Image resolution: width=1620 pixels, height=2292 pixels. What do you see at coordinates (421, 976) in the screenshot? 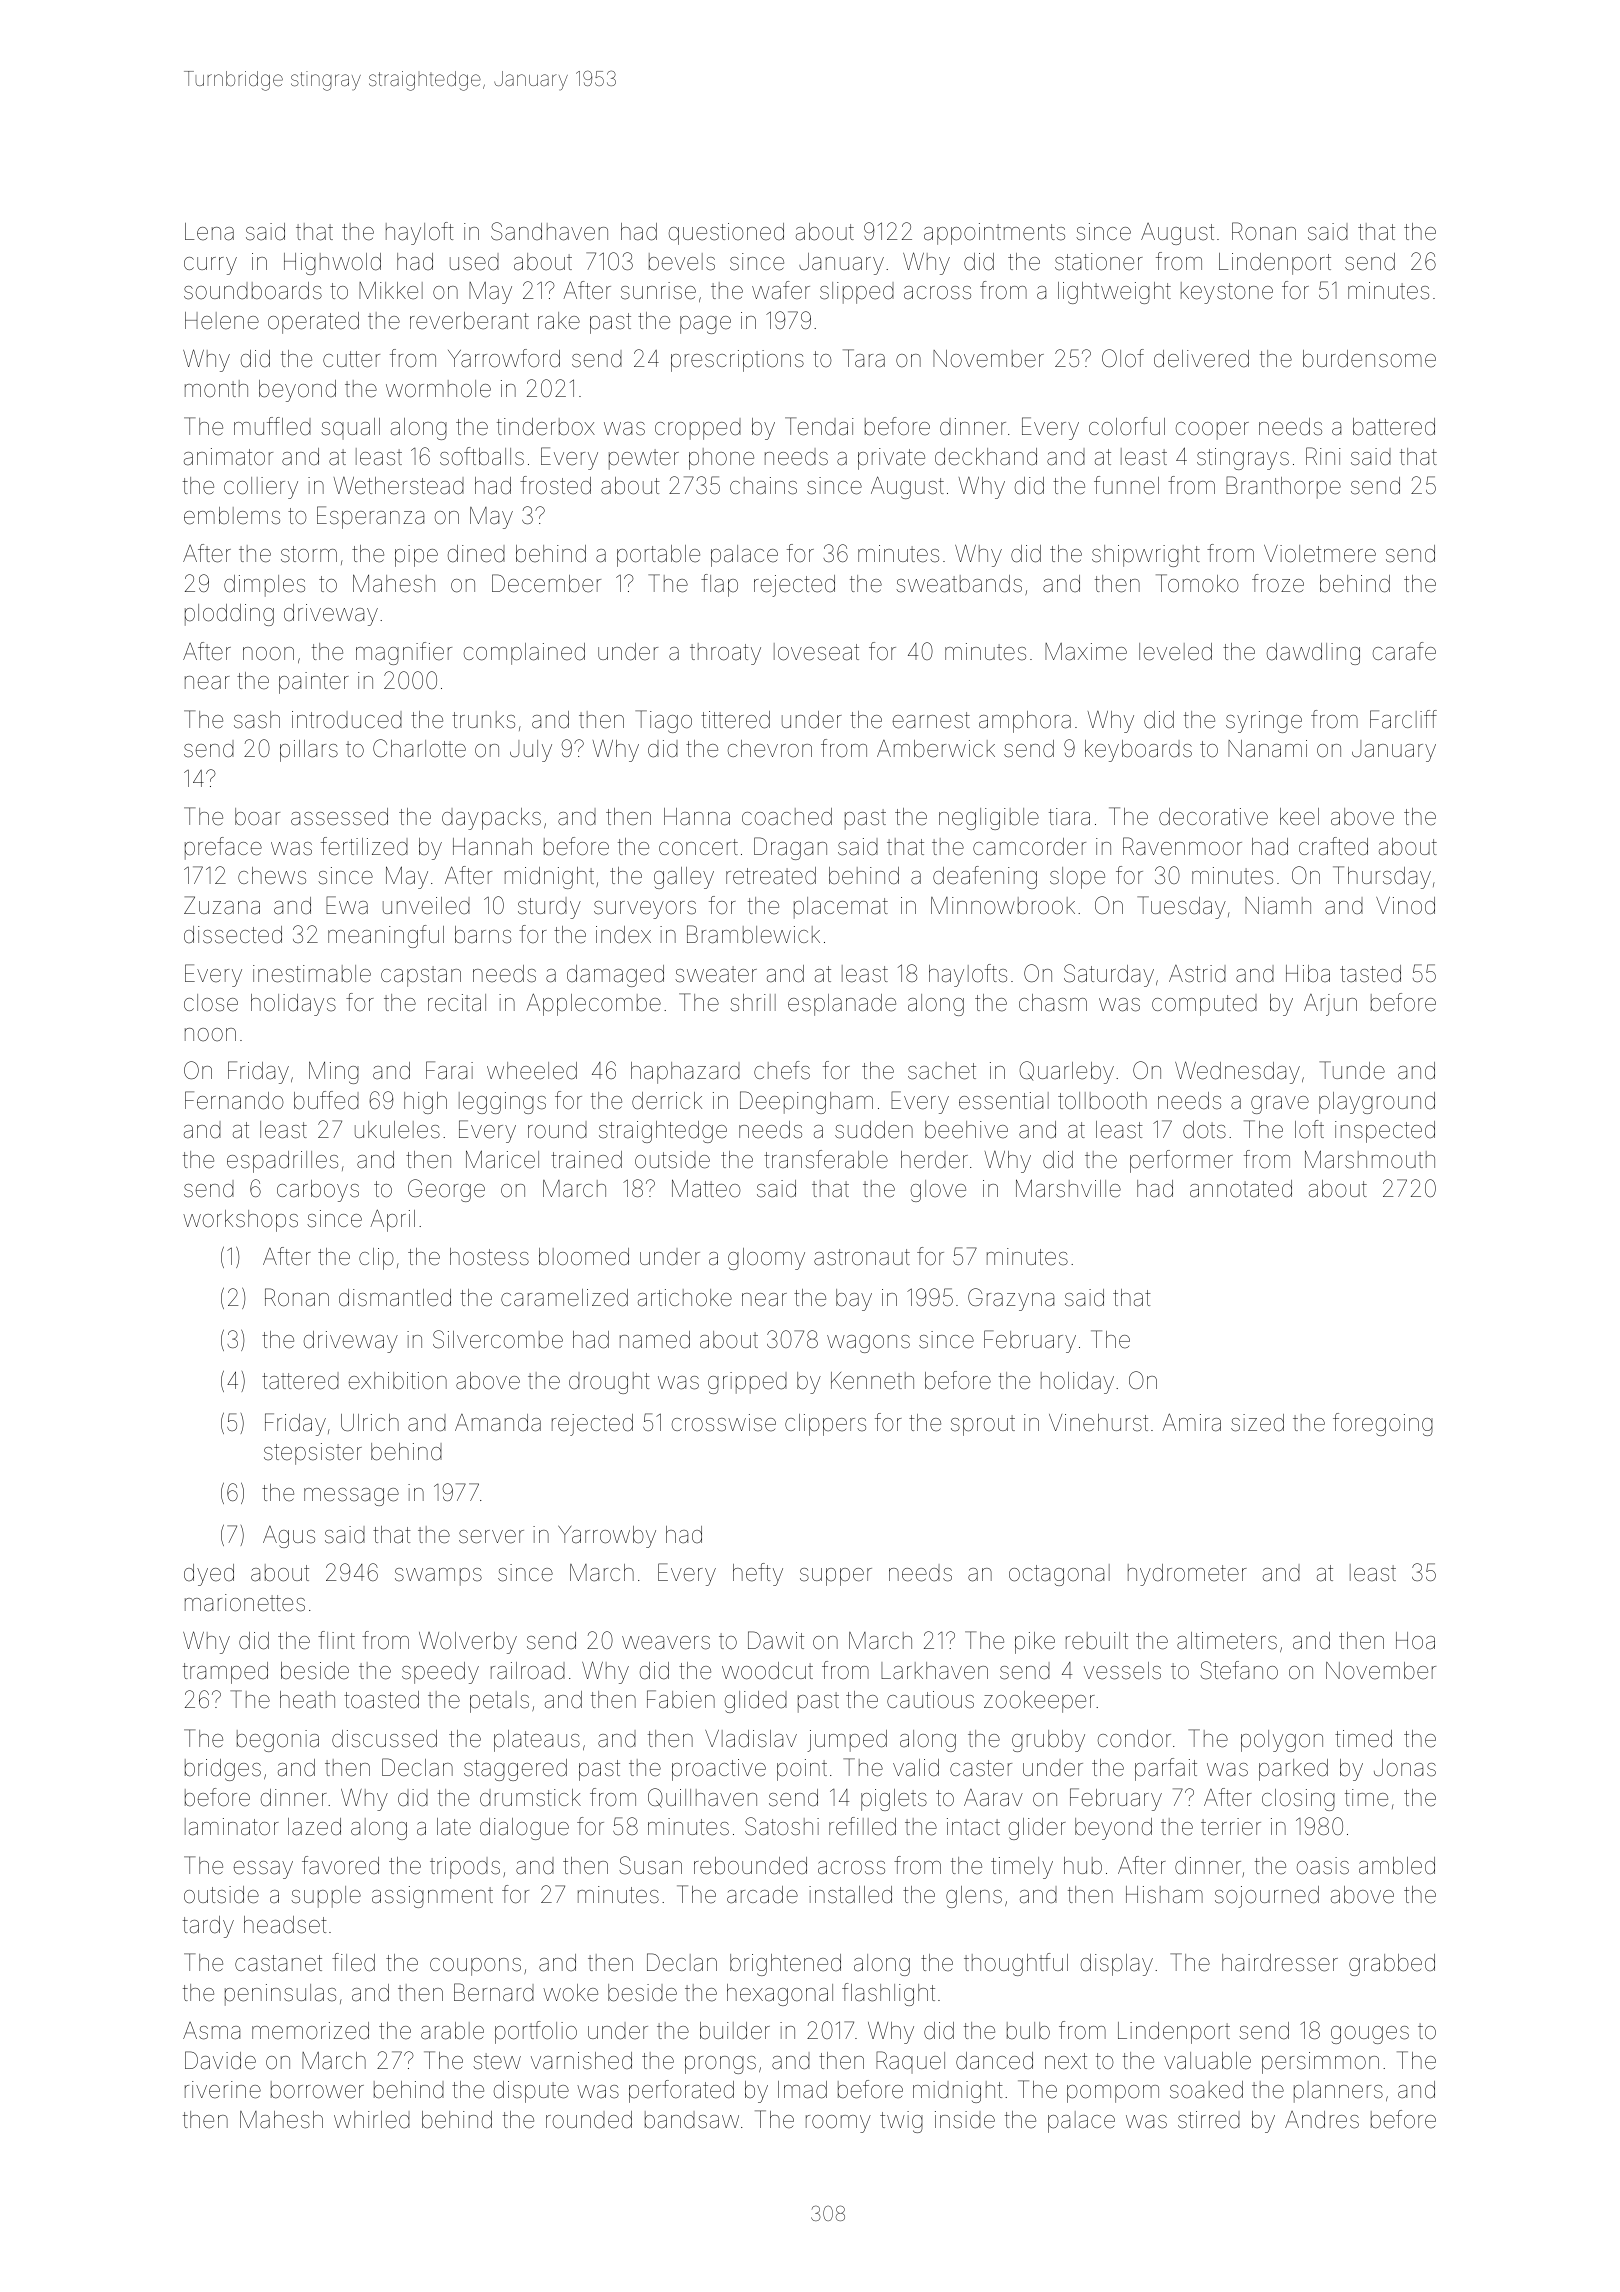
I see `capstan` at bounding box center [421, 976].
